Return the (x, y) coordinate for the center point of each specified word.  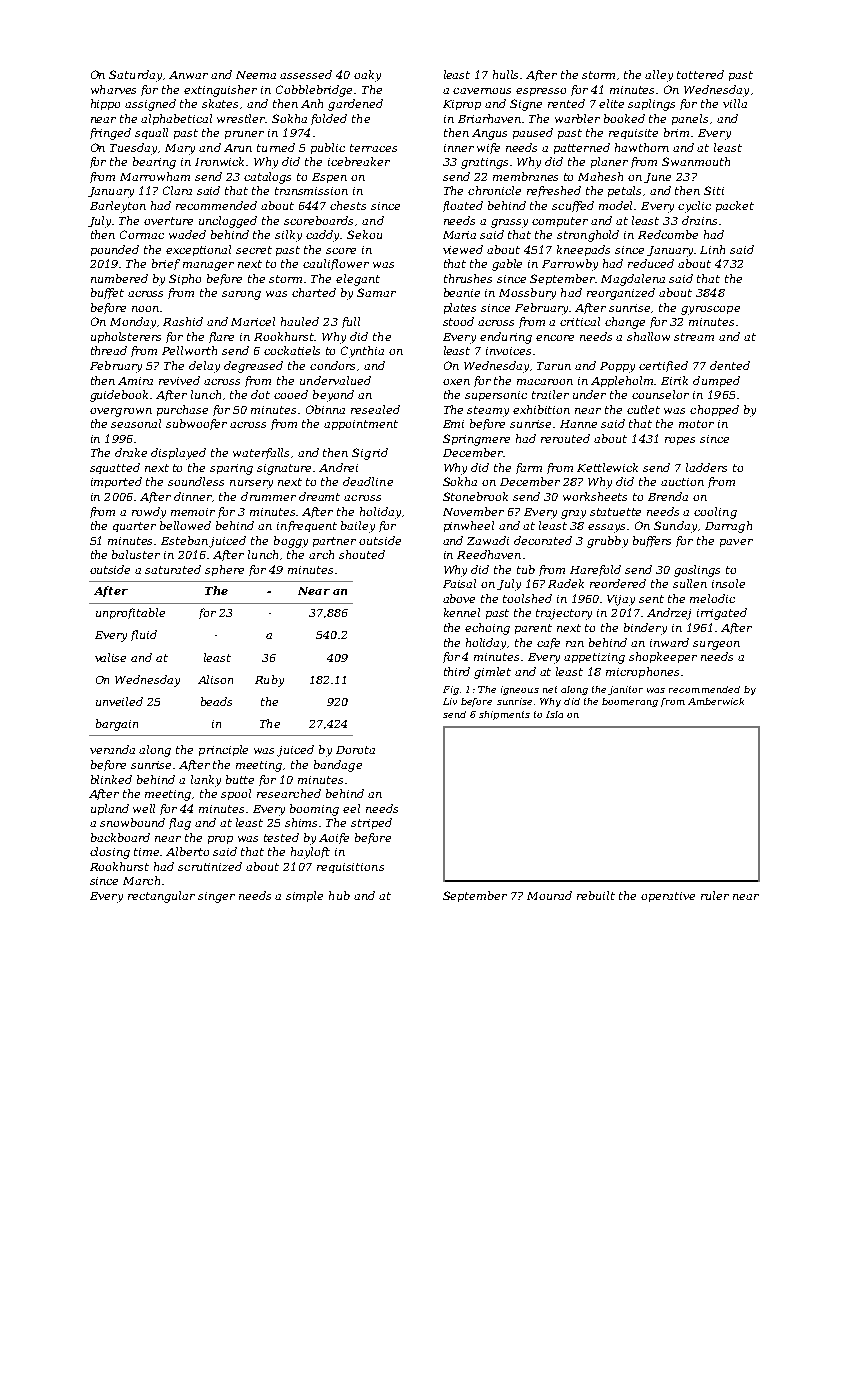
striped (371, 823)
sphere (224, 570)
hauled (300, 321)
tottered (700, 74)
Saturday (135, 76)
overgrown (121, 412)
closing (110, 853)
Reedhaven (489, 554)
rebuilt (596, 895)
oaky (367, 76)
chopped (714, 410)
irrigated (722, 614)
